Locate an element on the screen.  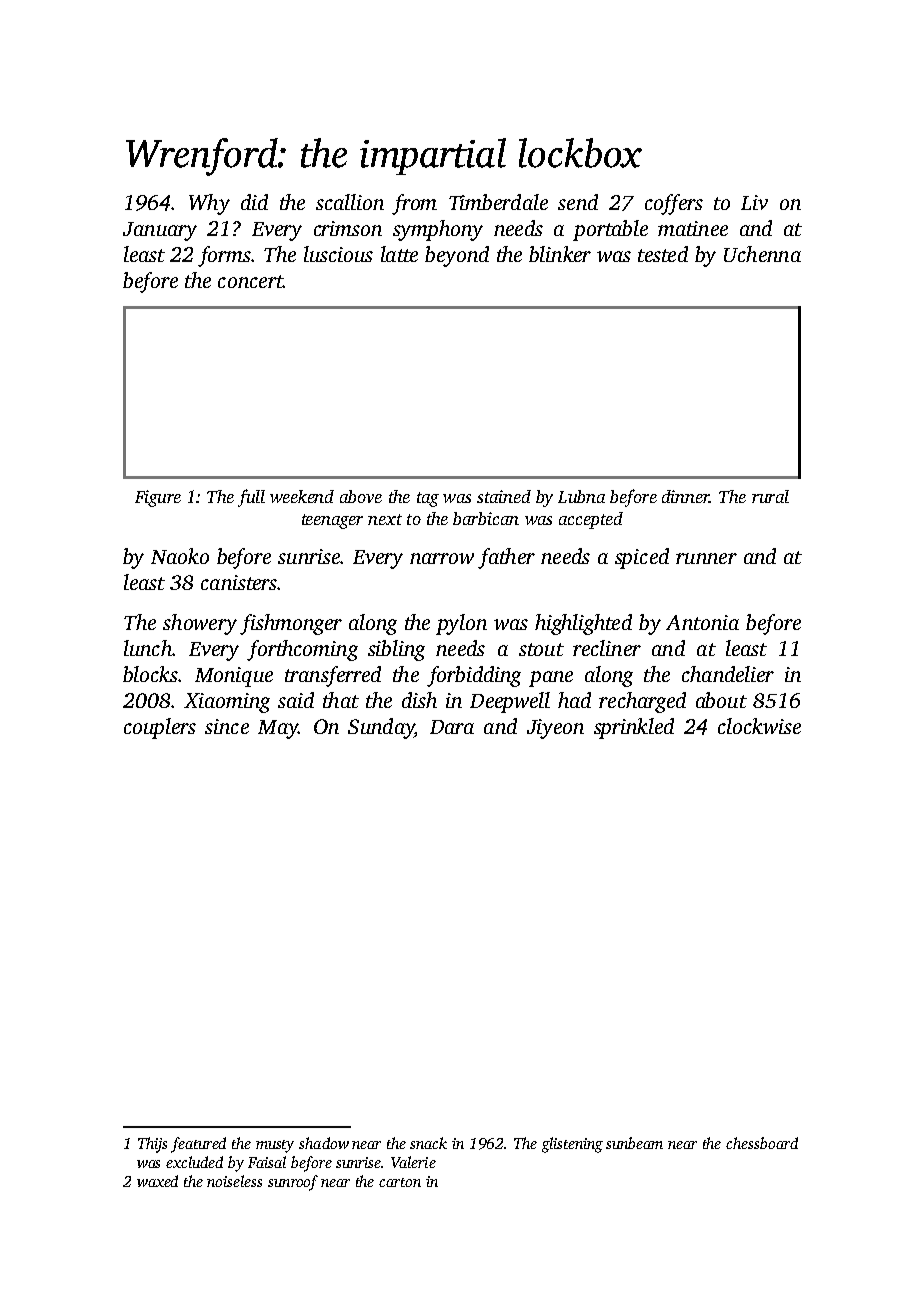
Jiyeon is located at coordinates (555, 729).
